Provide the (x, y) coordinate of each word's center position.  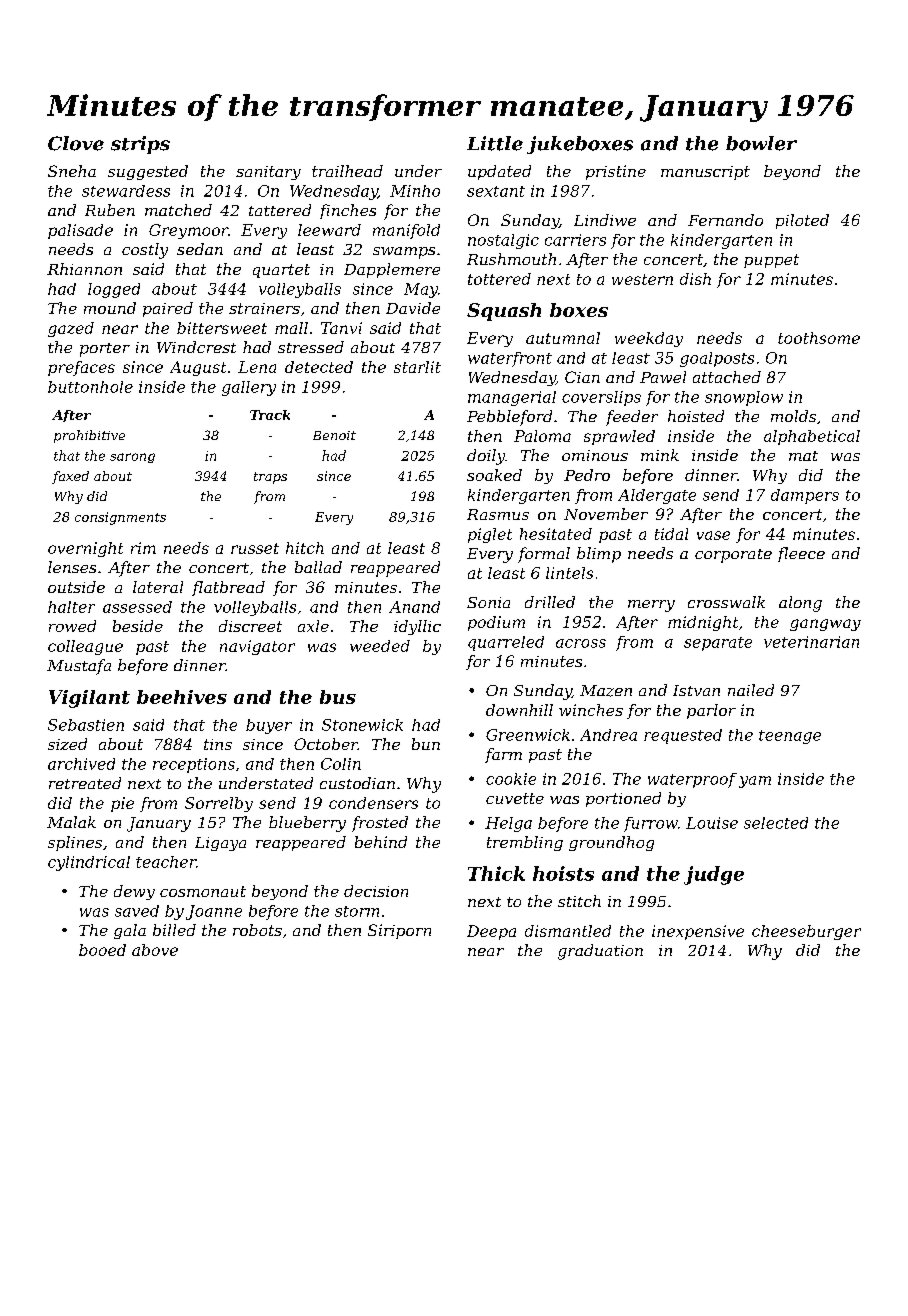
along (800, 604)
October (326, 744)
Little (495, 143)
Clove (76, 143)
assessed (137, 607)
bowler (761, 143)
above (155, 950)
